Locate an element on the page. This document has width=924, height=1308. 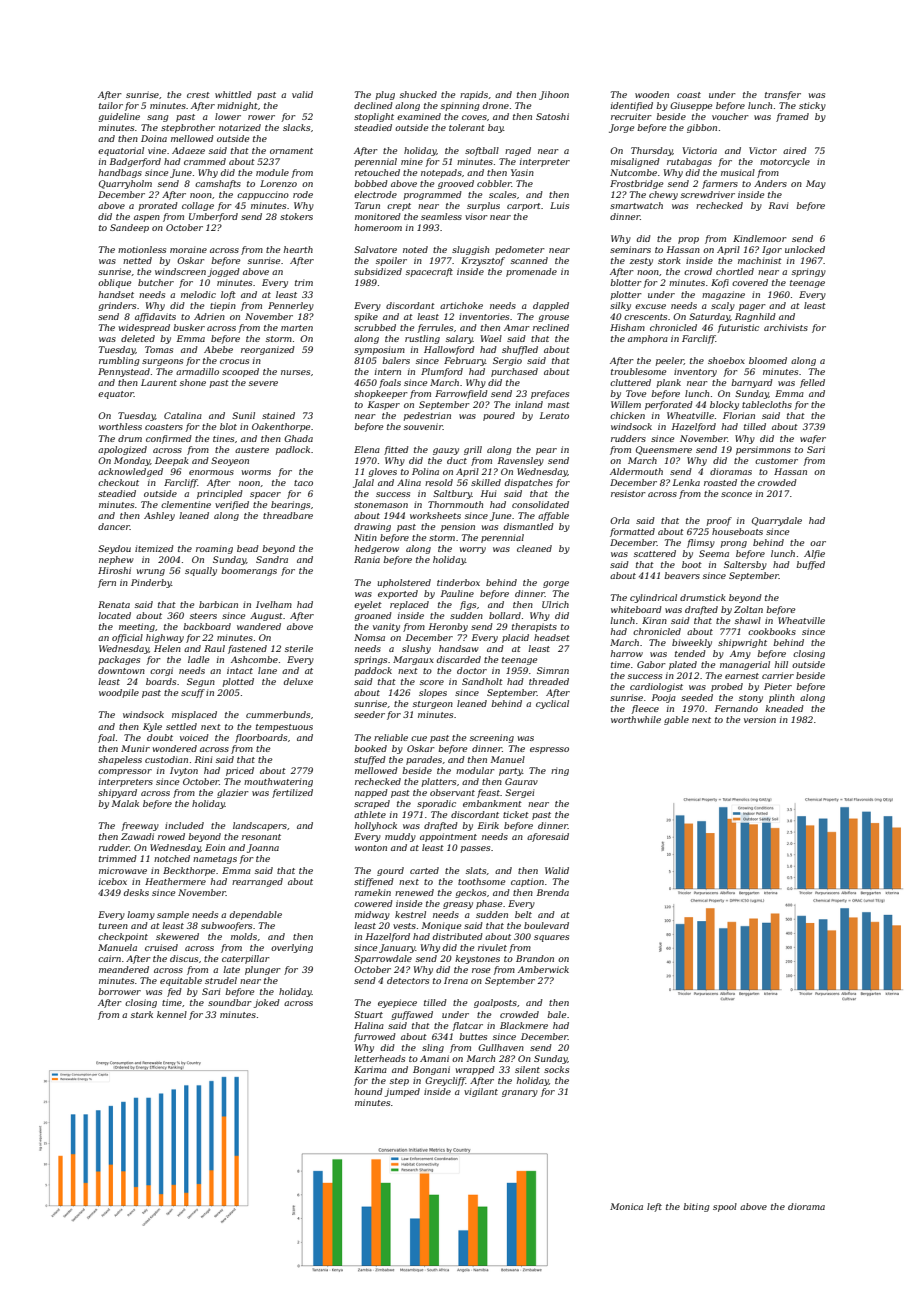
rapids is located at coordinates (474, 95).
